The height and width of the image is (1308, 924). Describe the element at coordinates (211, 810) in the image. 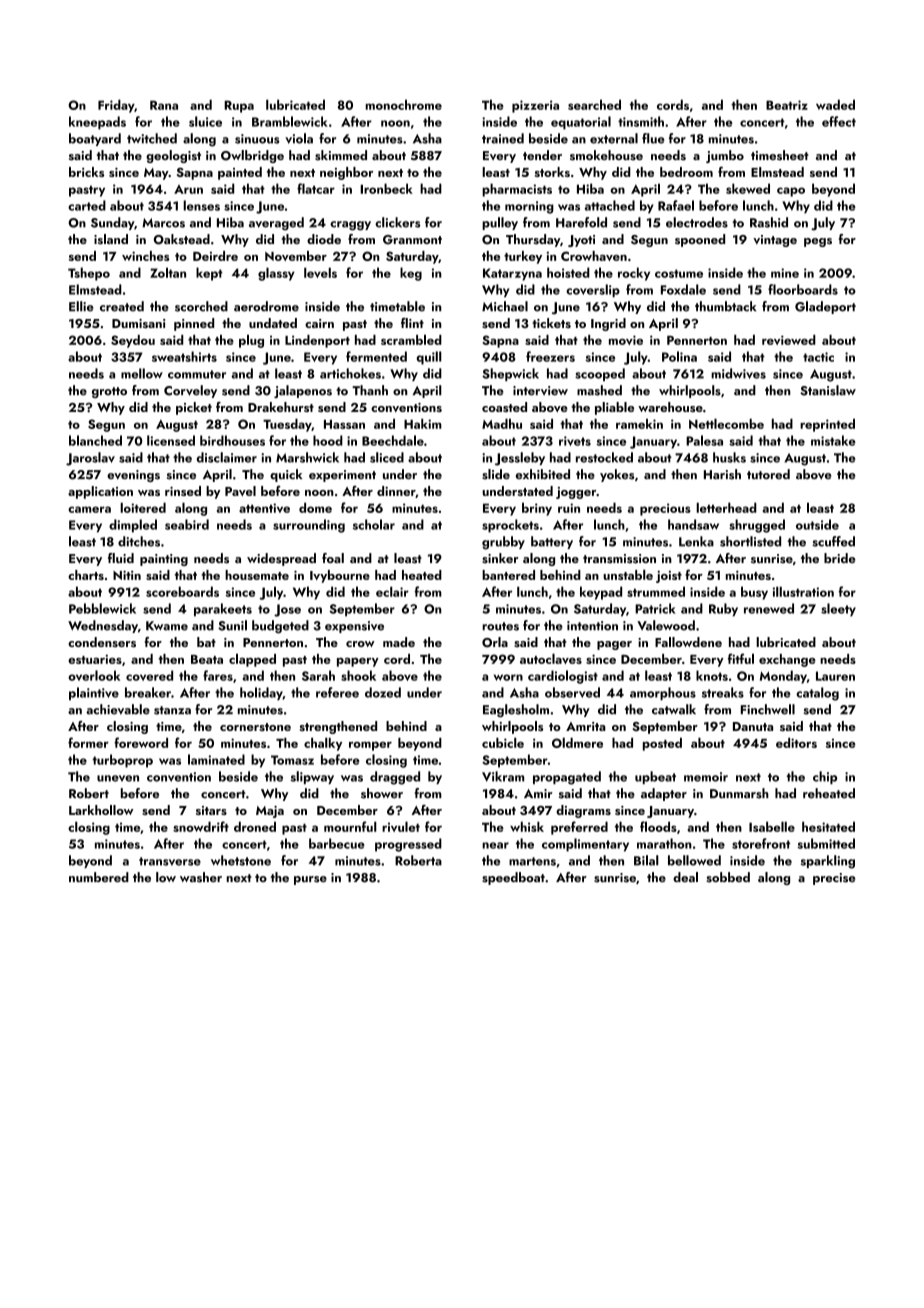

I see `sitars` at that location.
